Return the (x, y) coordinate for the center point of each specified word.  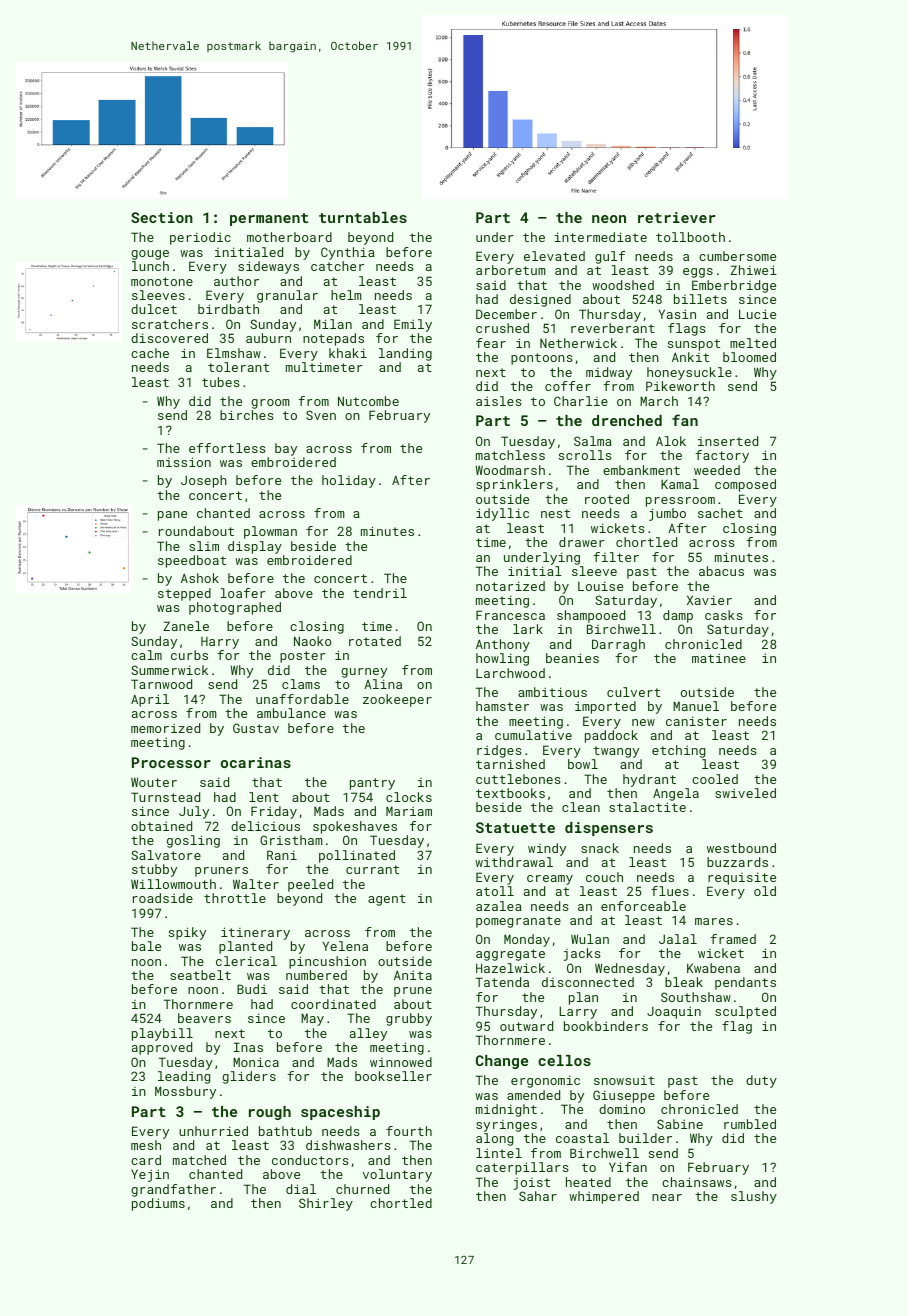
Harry (220, 643)
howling (502, 659)
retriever (677, 217)
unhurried (213, 1131)
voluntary (397, 1175)
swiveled (745, 793)
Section (162, 217)
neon (609, 219)
